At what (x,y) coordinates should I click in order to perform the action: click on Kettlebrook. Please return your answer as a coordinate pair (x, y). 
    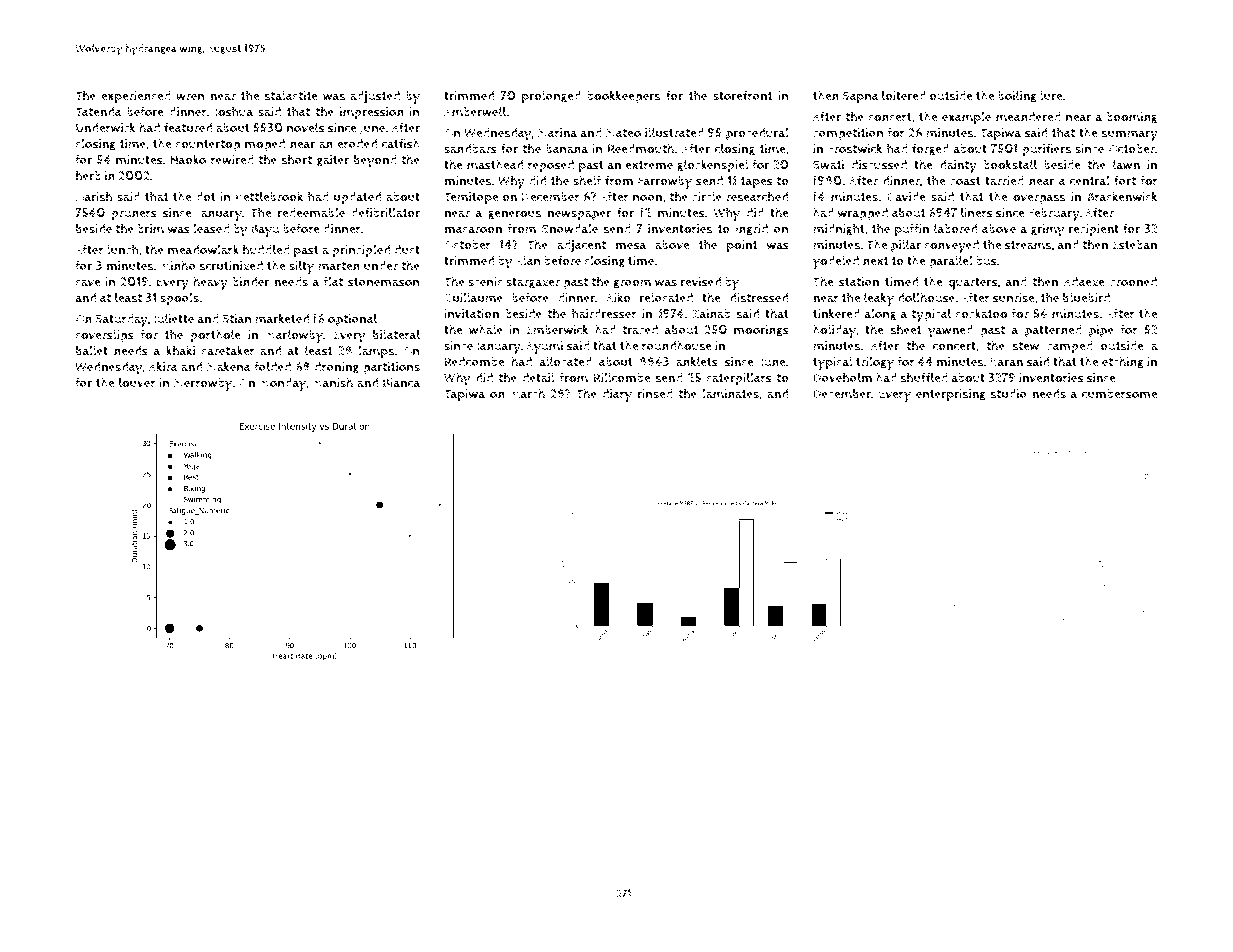
    Looking at the image, I should click on (269, 196).
